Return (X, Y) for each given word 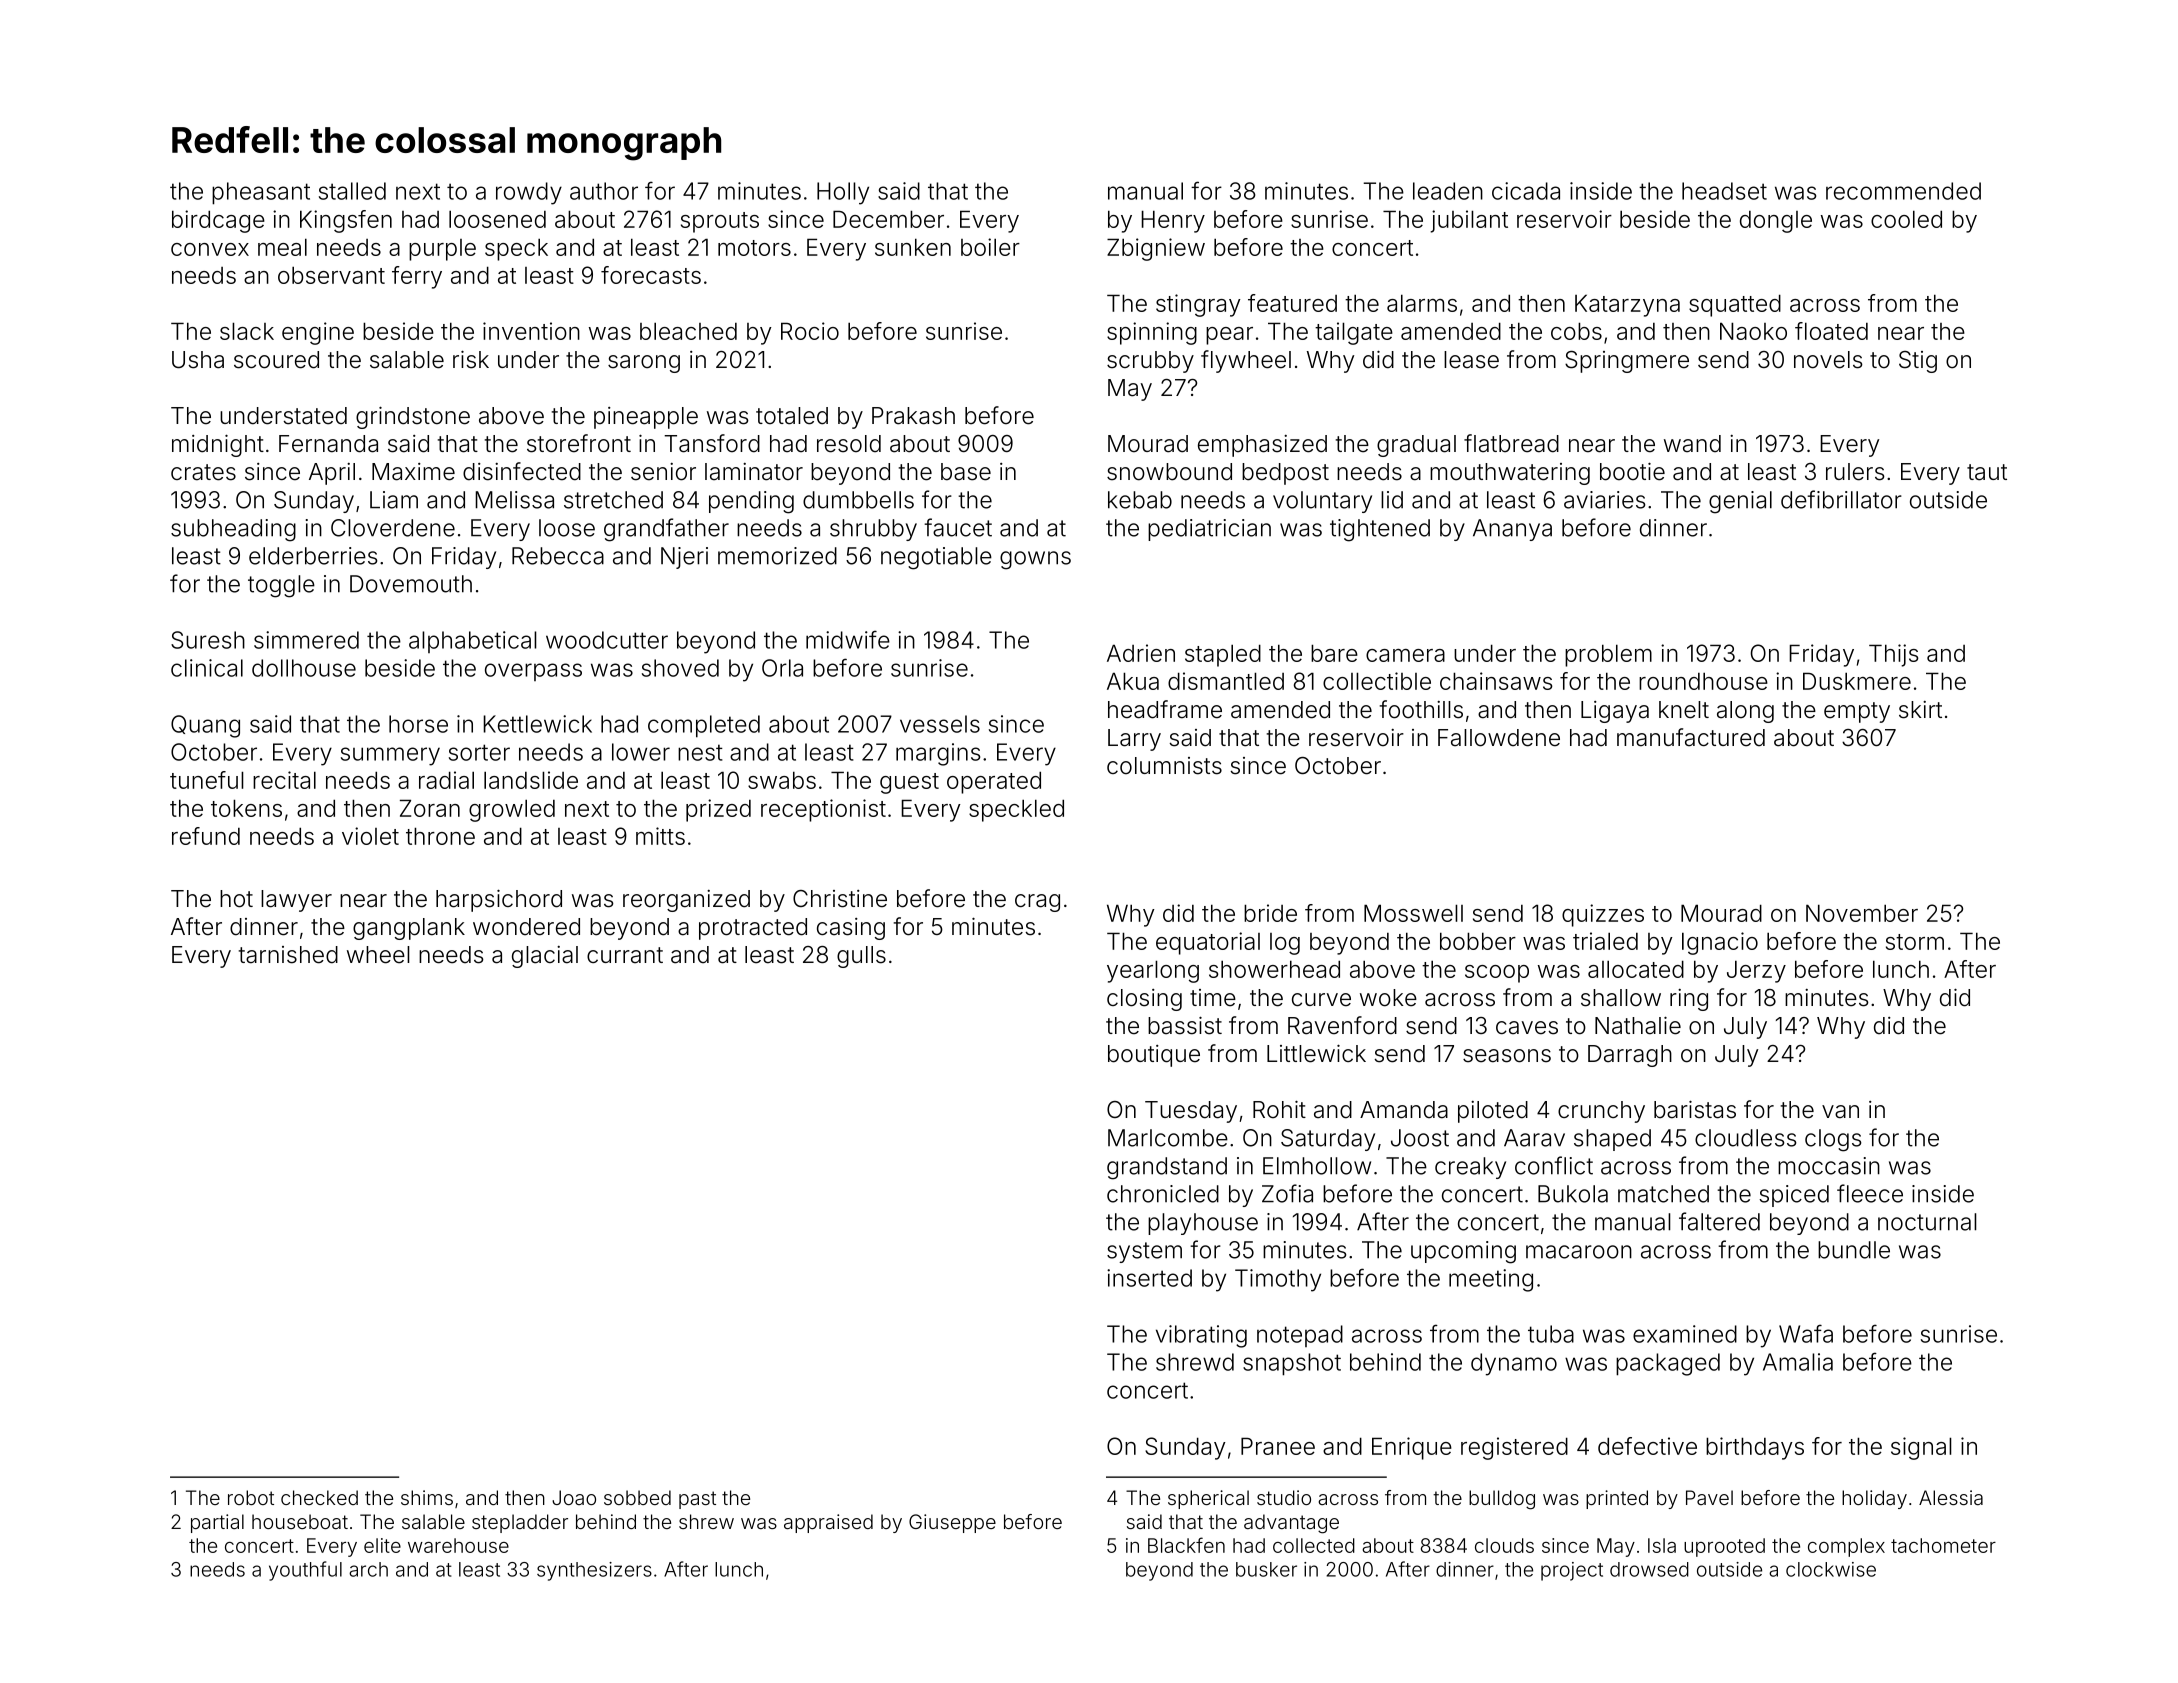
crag (1037, 903)
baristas (1695, 1109)
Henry (1173, 221)
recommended (1903, 191)
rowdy (529, 193)
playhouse (1203, 1224)
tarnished (288, 955)
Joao (574, 1497)
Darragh (1630, 1056)
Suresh (208, 640)
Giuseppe (952, 1523)
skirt (1920, 710)
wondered (526, 927)
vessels (940, 724)
